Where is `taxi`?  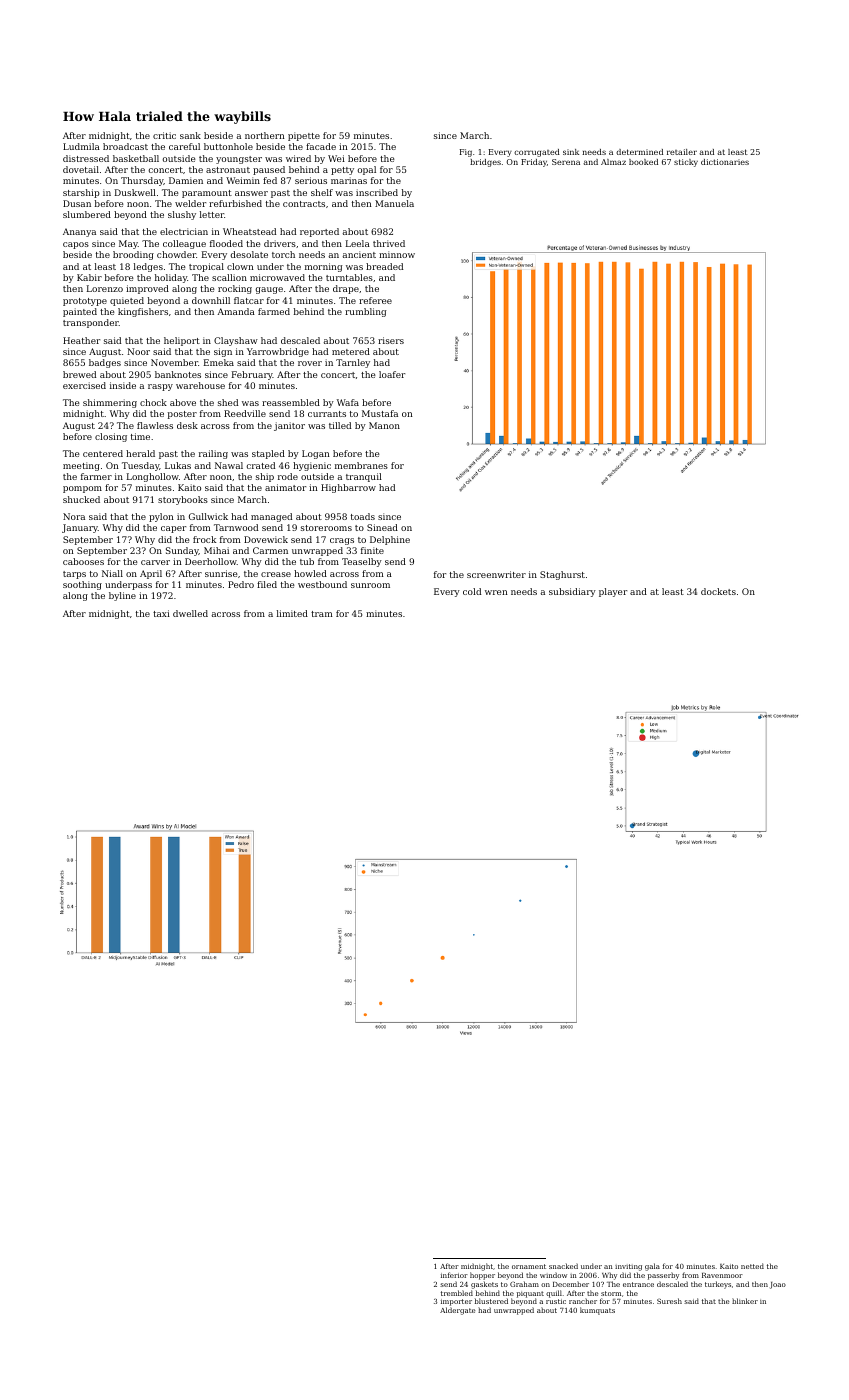
taxi is located at coordinates (161, 613).
